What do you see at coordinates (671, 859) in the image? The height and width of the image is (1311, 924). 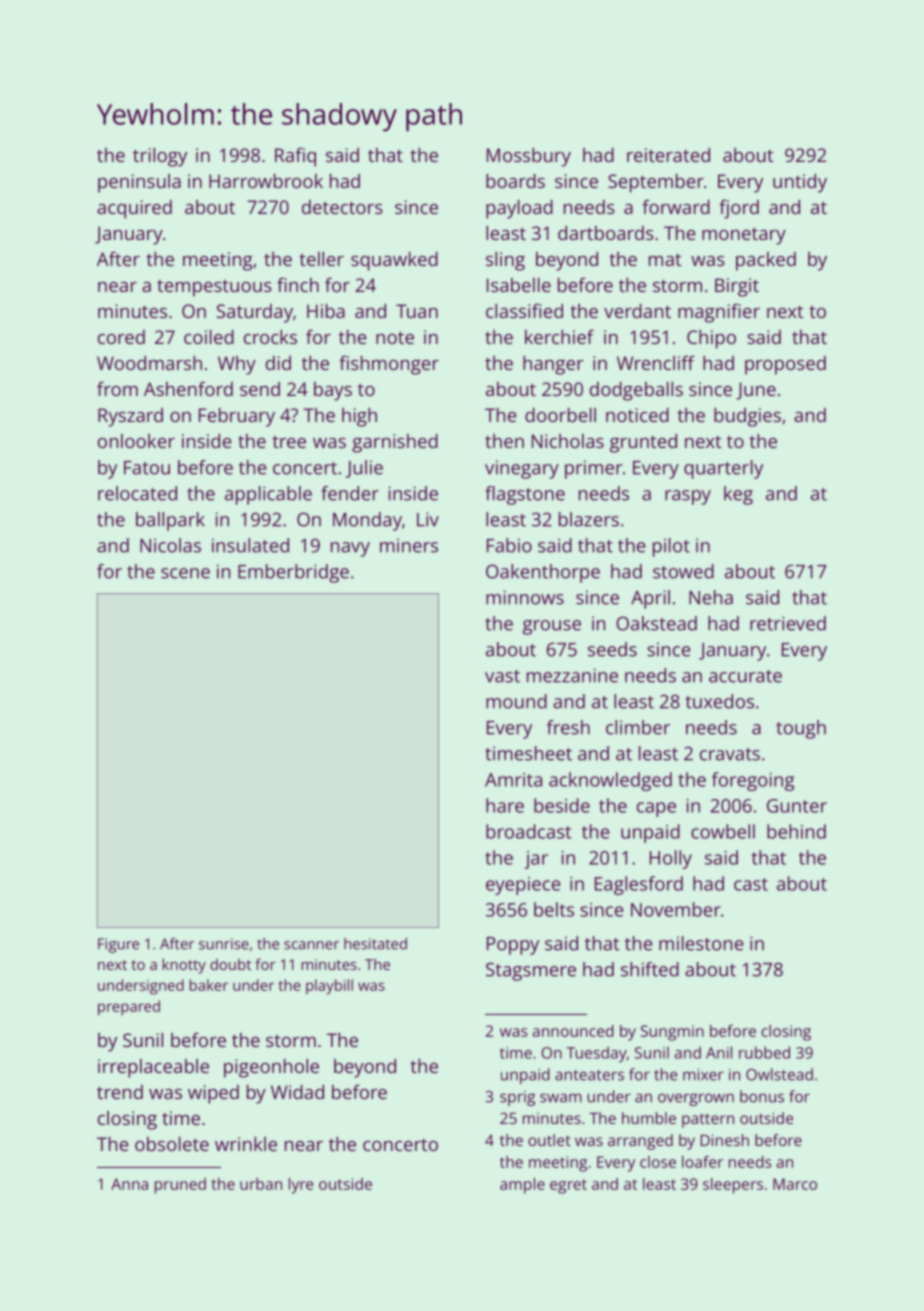 I see `Holly` at bounding box center [671, 859].
